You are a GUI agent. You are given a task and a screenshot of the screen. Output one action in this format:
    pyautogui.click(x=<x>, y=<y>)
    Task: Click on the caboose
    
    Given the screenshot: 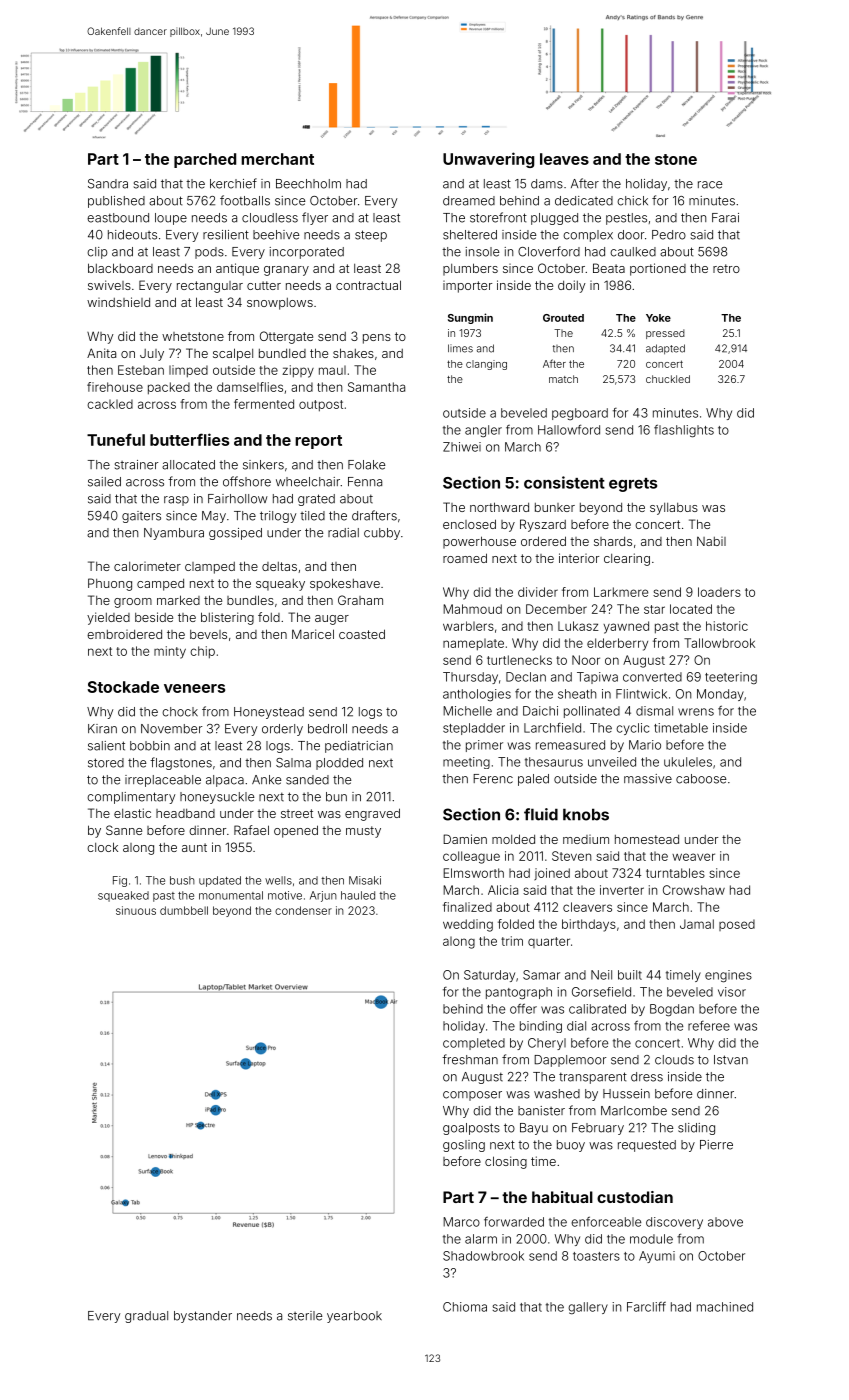 What is the action you would take?
    pyautogui.click(x=701, y=779)
